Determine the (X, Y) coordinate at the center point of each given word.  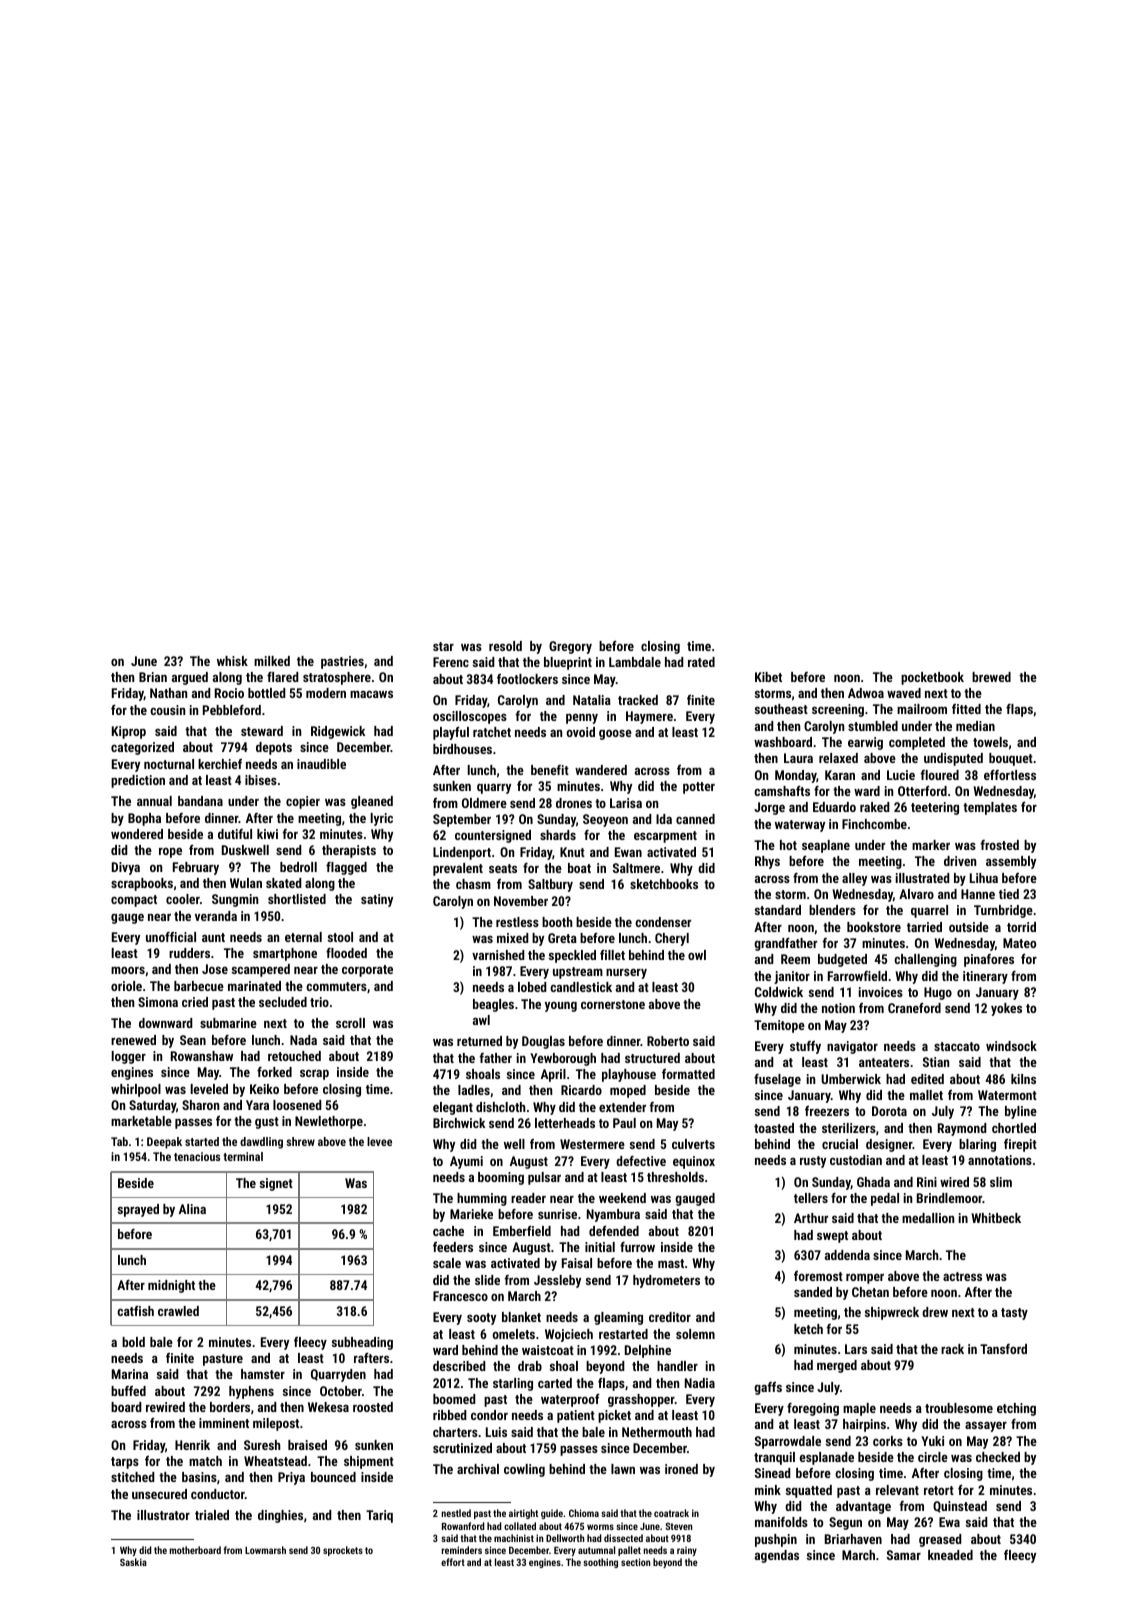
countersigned (493, 836)
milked (272, 661)
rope (170, 853)
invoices (881, 992)
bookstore (874, 927)
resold (505, 646)
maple (859, 1409)
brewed (991, 677)
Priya (291, 1478)
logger (129, 1057)
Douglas (543, 1042)
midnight (171, 1286)
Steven (678, 1526)
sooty (481, 1319)
